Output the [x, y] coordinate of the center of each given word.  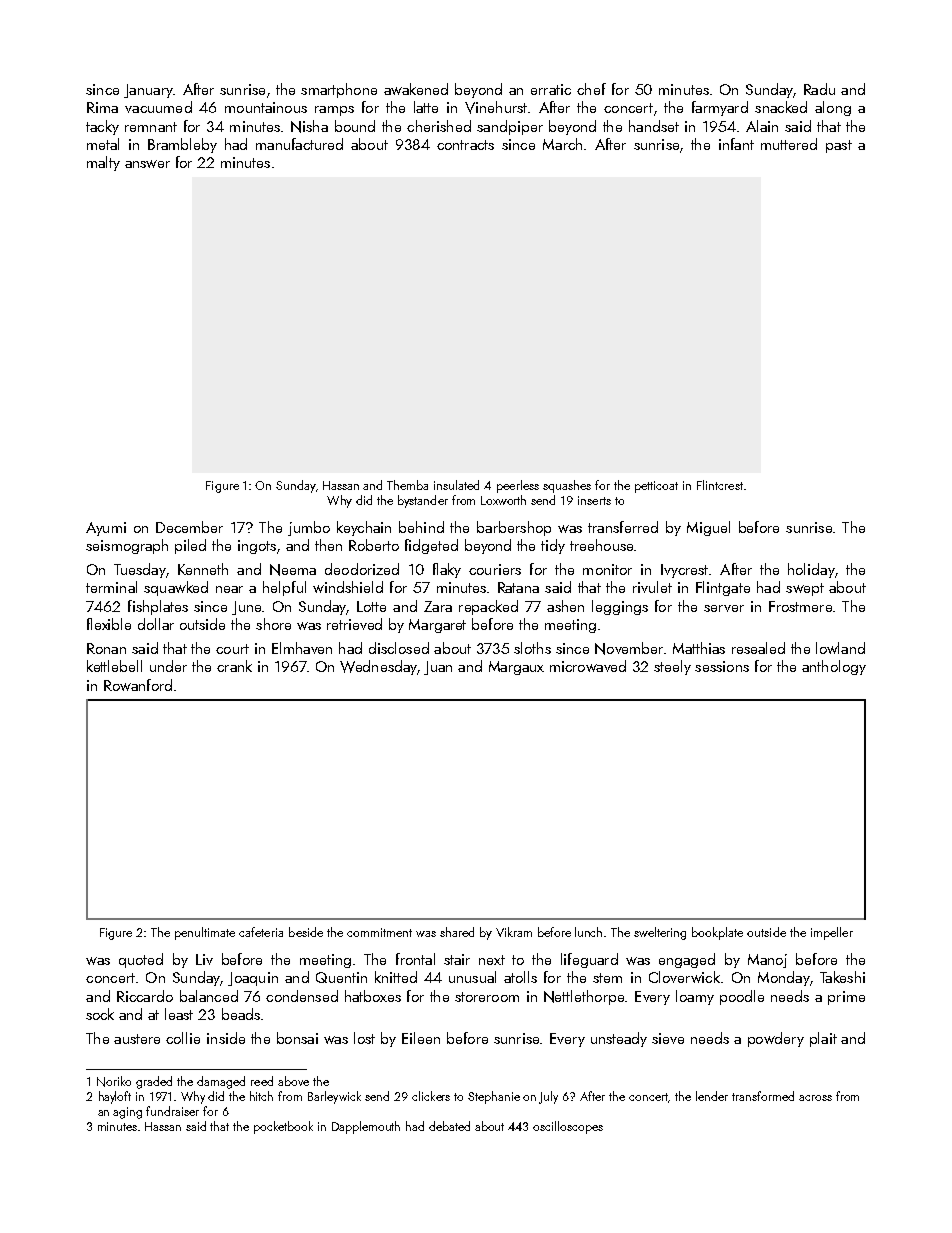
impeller [832, 933]
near [229, 589]
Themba [407, 485]
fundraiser [172, 1111]
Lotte [371, 606]
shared [457, 932]
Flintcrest [720, 485]
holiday [811, 570]
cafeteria [261, 932]
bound [355, 126]
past [839, 146]
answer [147, 164]
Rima [102, 107]
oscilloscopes [568, 1127]
